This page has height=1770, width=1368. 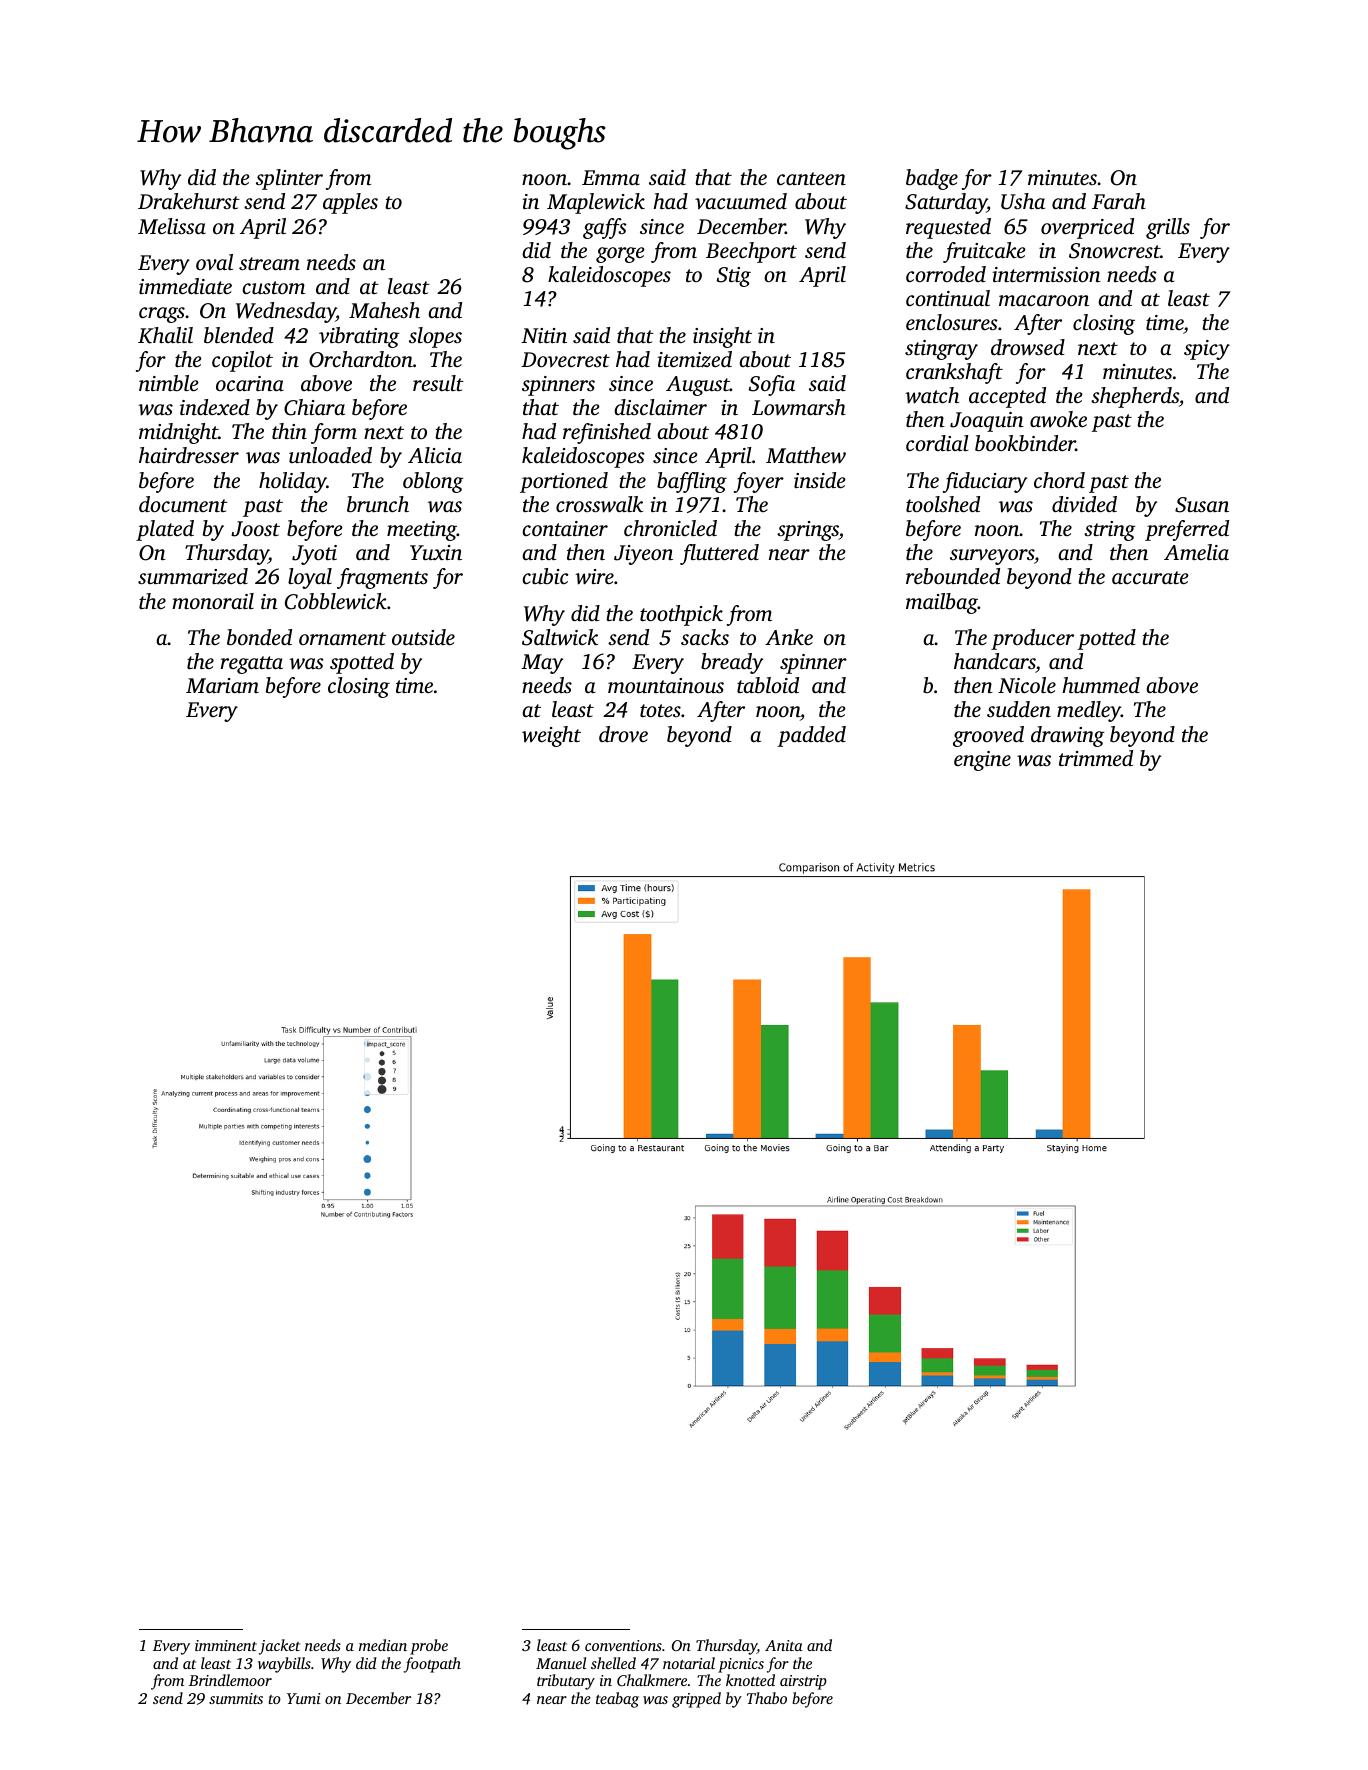 I want to click on stream, so click(x=269, y=263).
